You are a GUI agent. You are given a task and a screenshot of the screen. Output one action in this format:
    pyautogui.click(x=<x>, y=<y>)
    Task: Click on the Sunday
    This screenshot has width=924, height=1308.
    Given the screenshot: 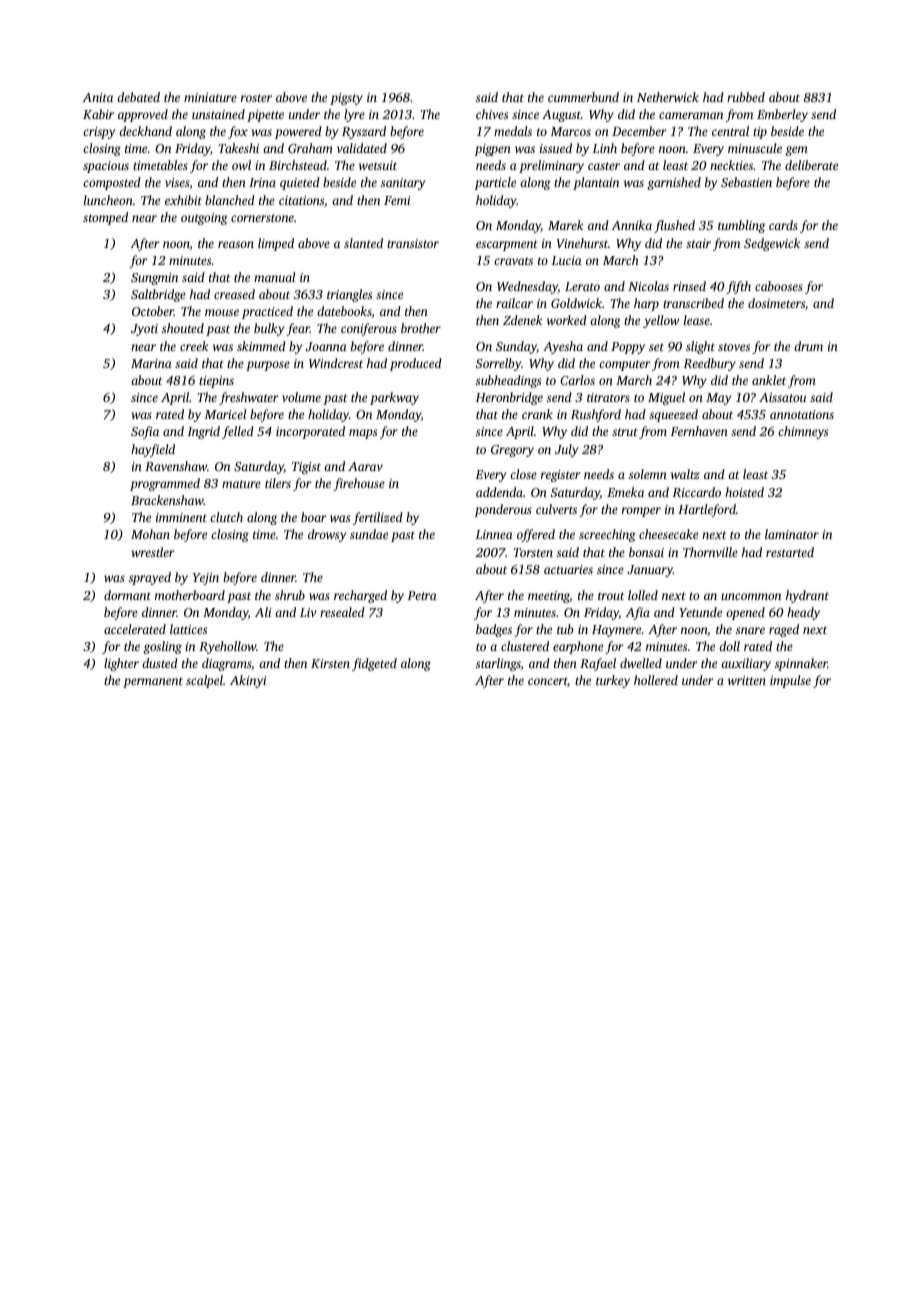 What is the action you would take?
    pyautogui.click(x=516, y=347)
